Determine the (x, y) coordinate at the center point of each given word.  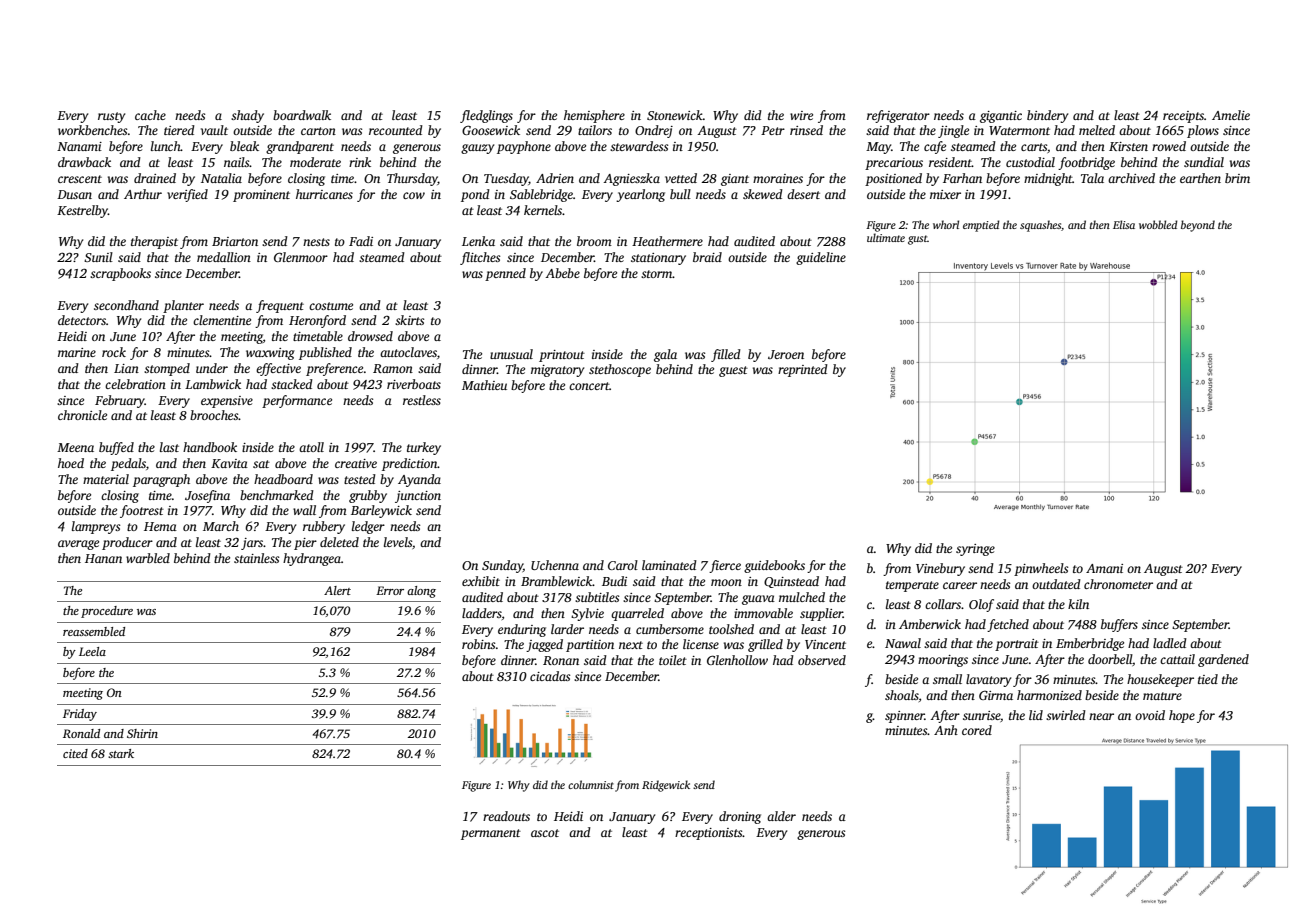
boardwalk (302, 115)
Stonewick (675, 115)
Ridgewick (666, 786)
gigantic (1001, 117)
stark (121, 753)
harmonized (1049, 695)
